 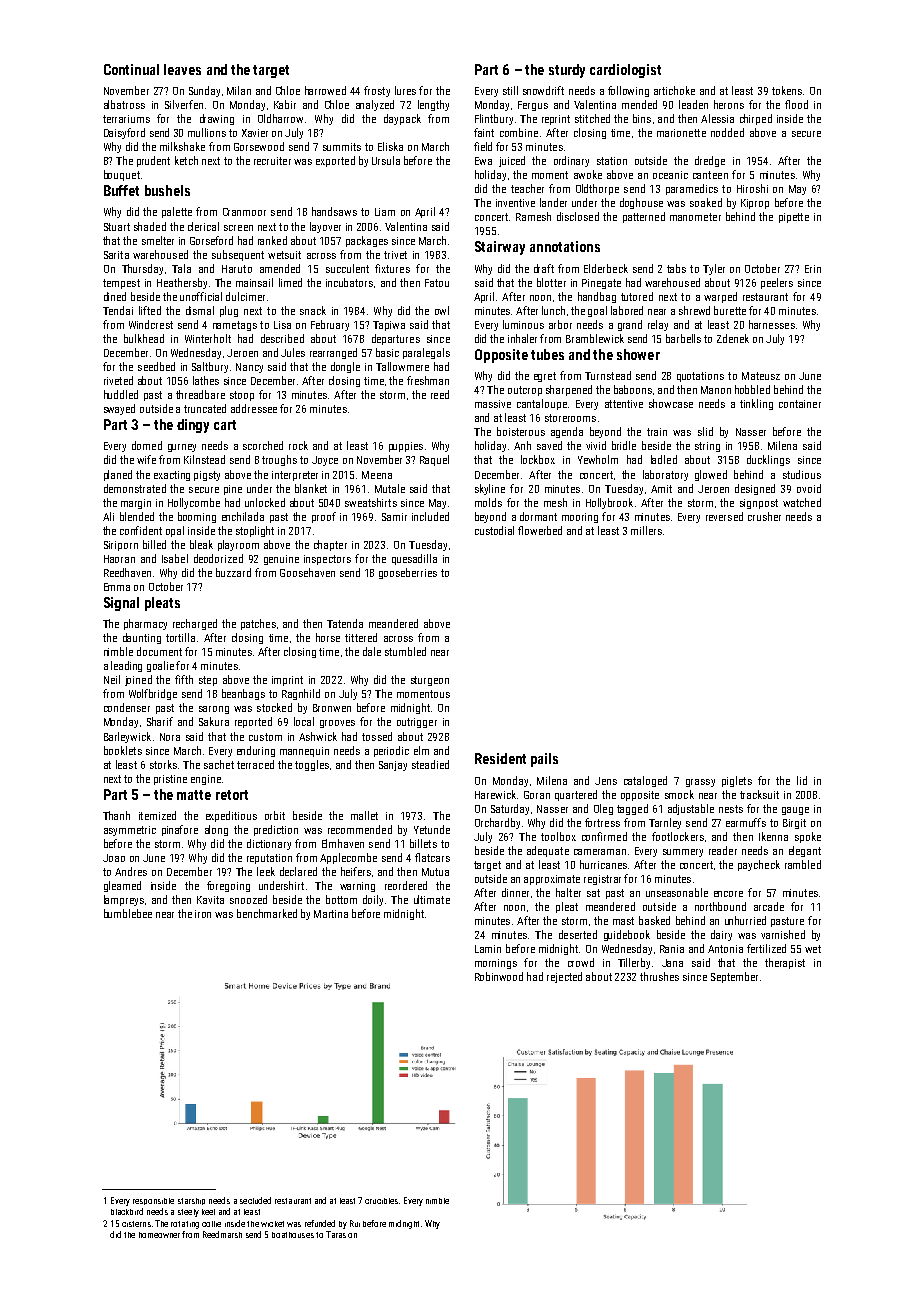 I want to click on therapist, so click(x=785, y=963).
